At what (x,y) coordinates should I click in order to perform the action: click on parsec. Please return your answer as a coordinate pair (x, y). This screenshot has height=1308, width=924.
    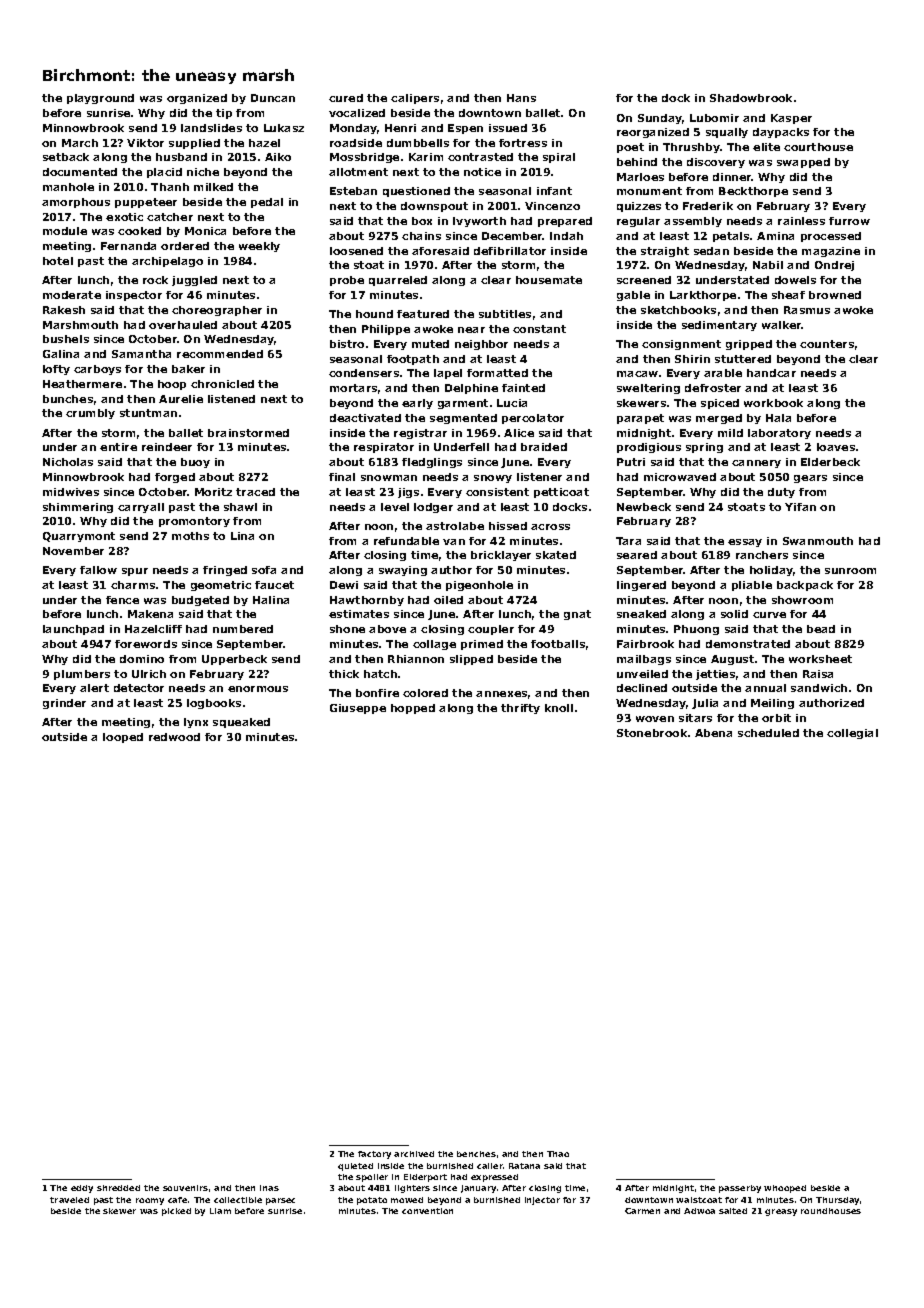
    Looking at the image, I should click on (280, 1201).
